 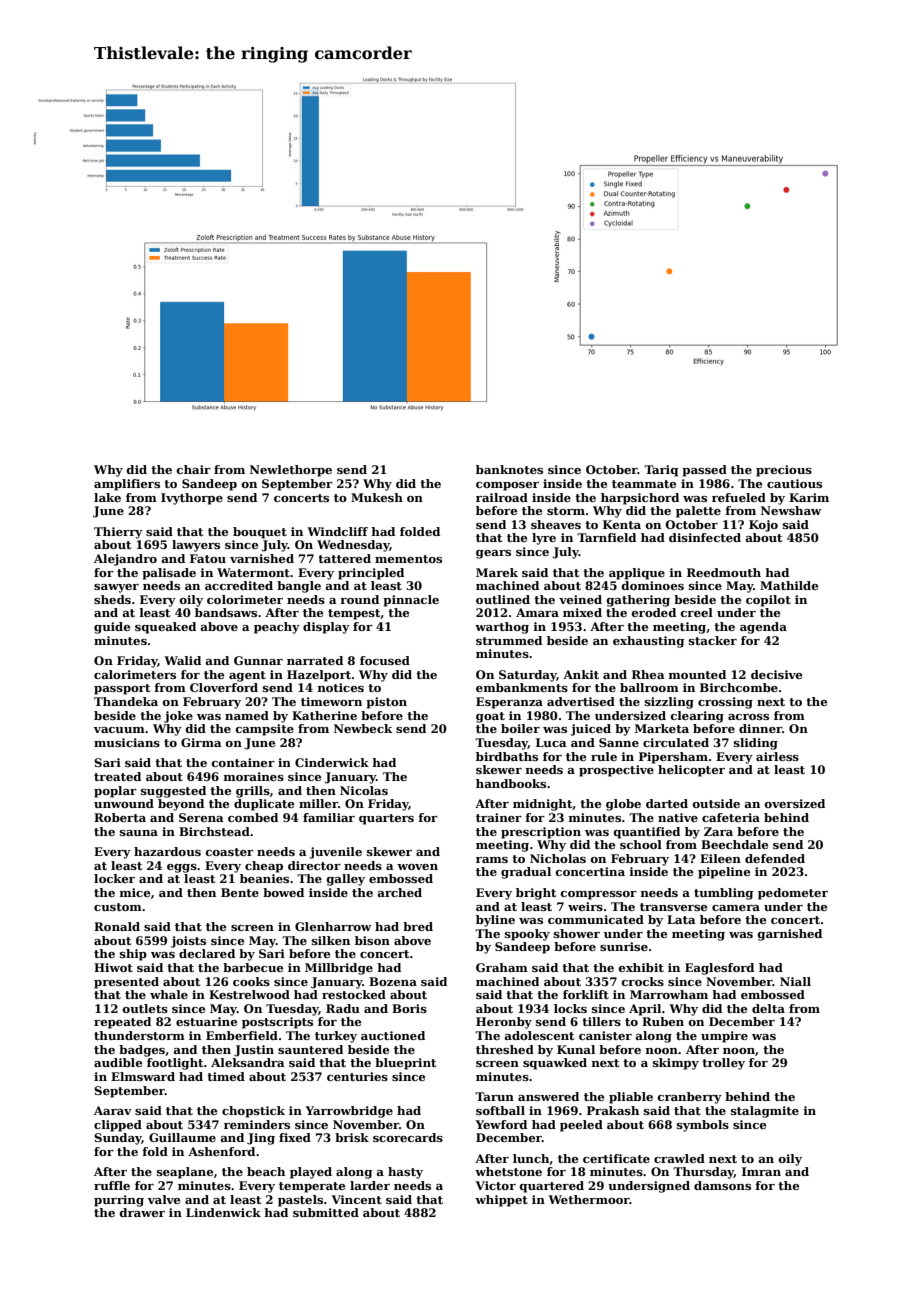 What do you see at coordinates (127, 485) in the page?
I see `amplifiers` at bounding box center [127, 485].
